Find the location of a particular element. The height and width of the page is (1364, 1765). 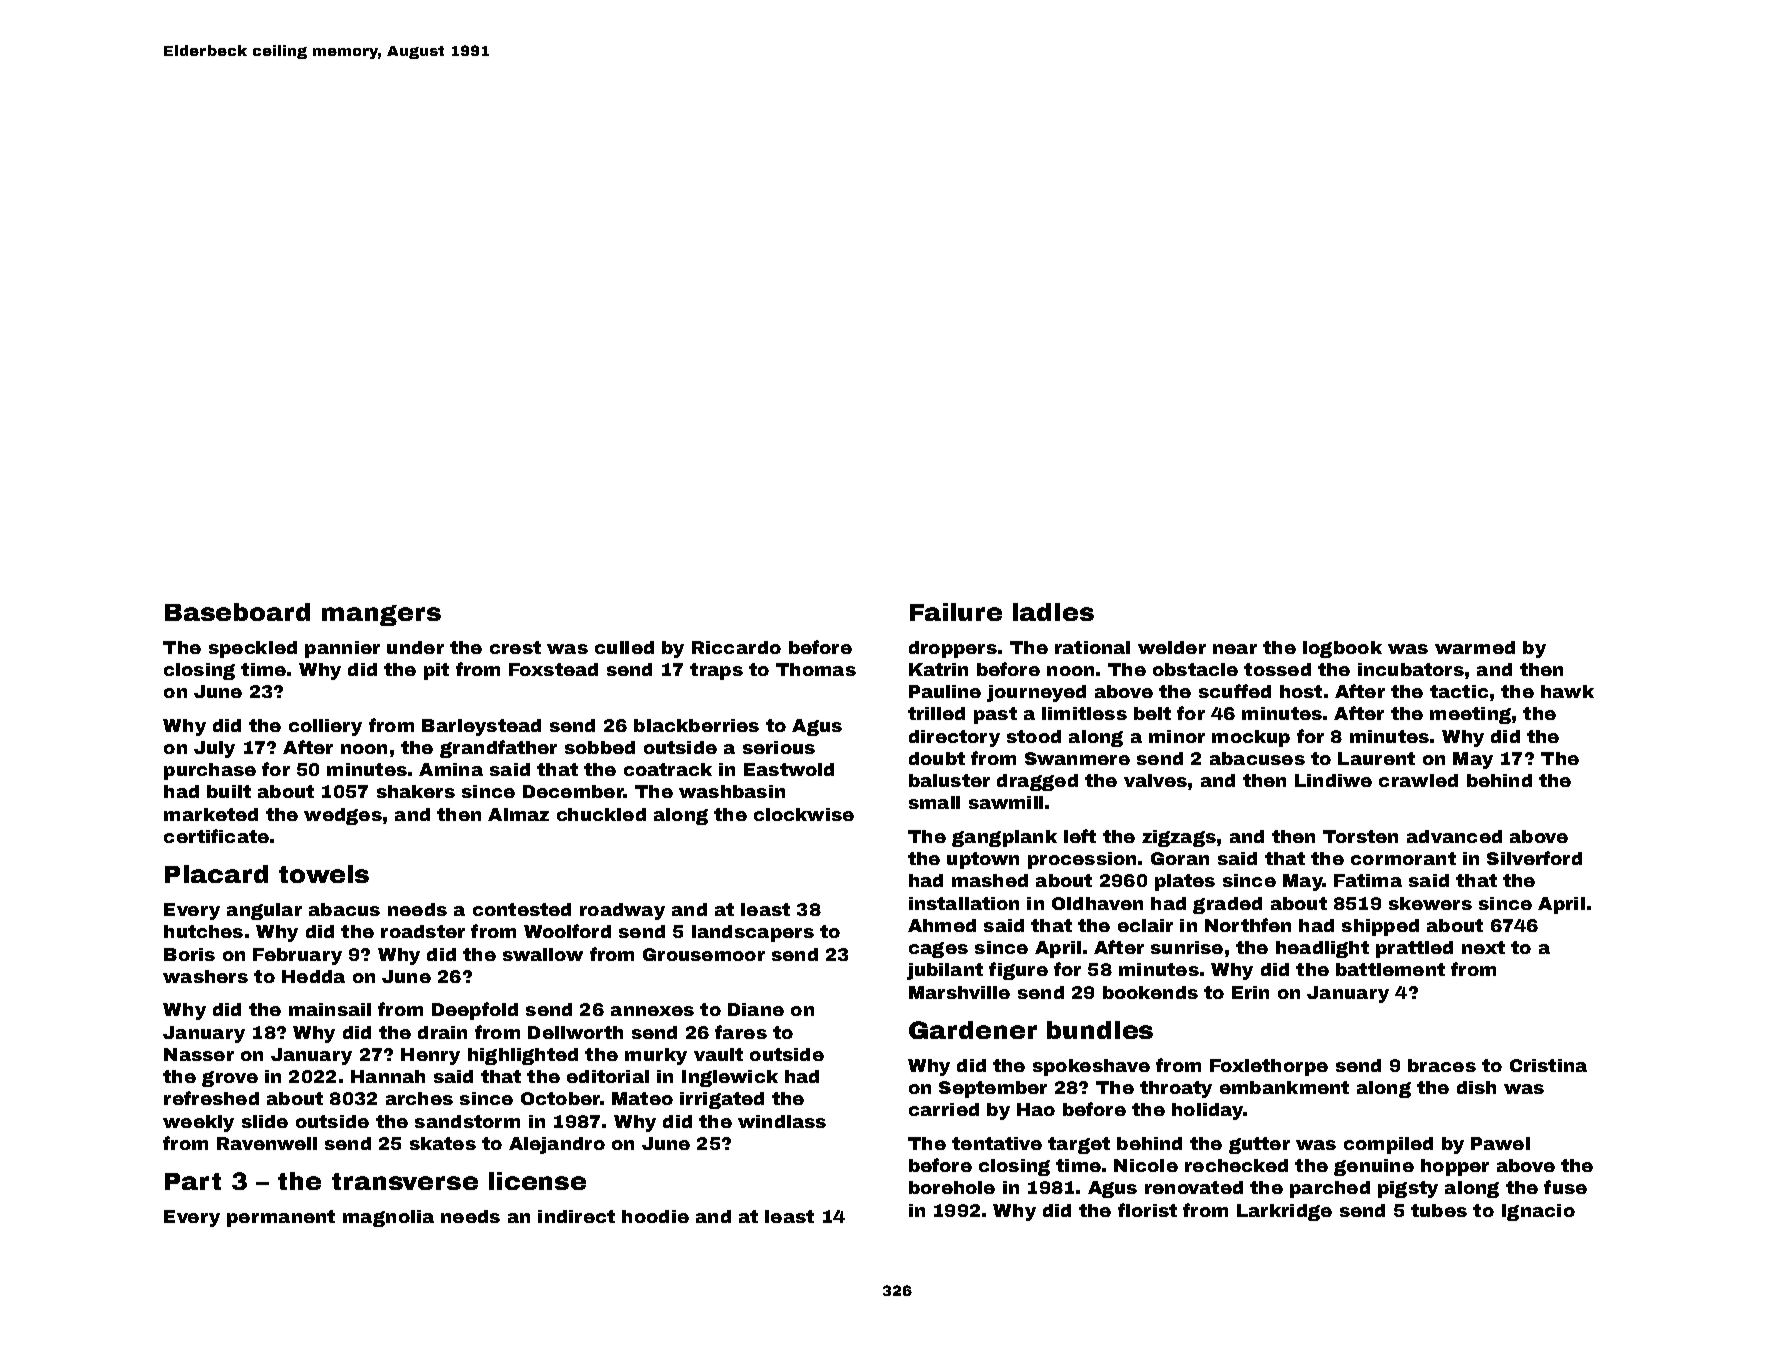

landscapers is located at coordinates (753, 933).
